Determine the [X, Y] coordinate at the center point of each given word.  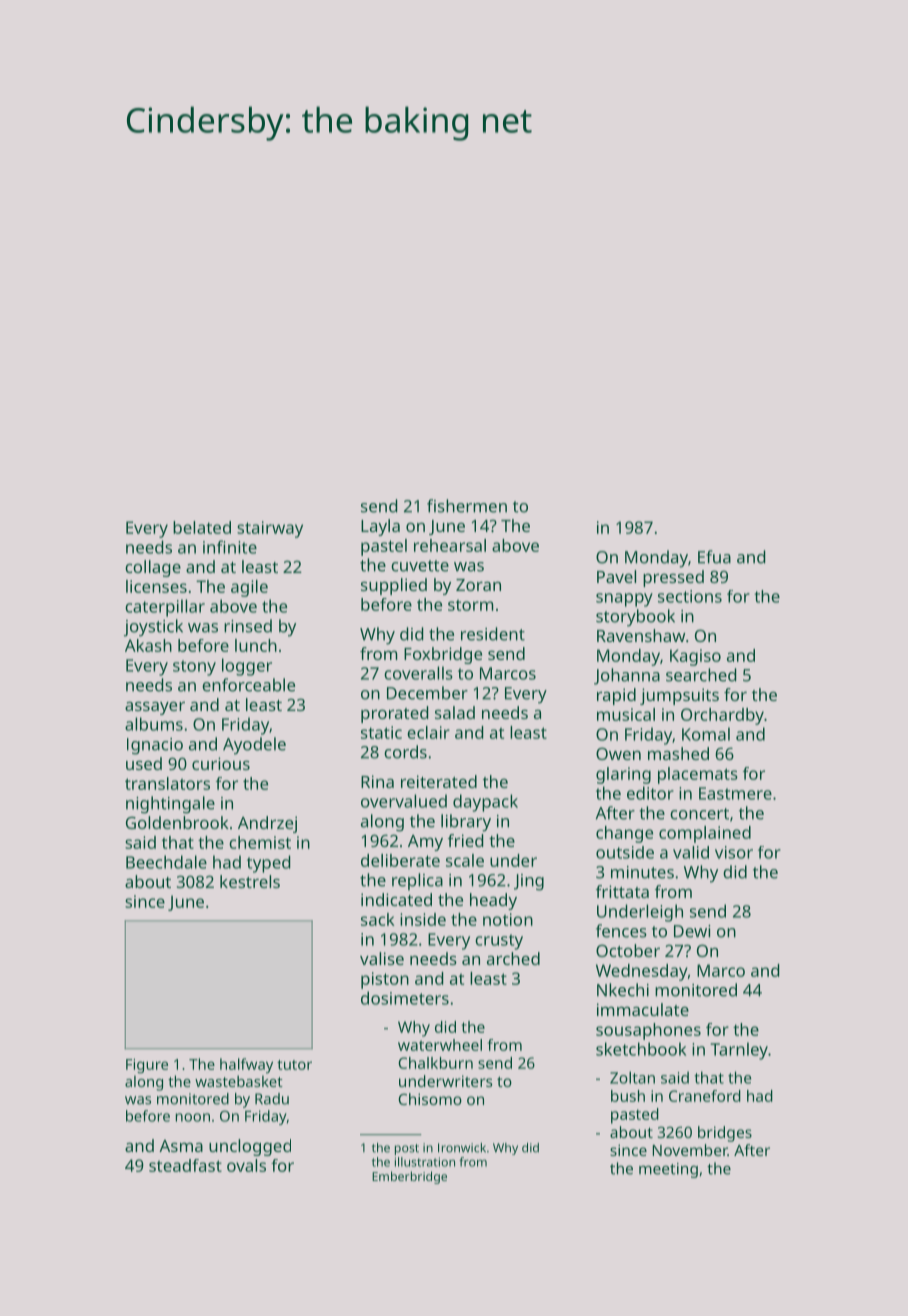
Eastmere [735, 793]
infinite [230, 547]
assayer [155, 708]
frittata [622, 891]
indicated [396, 899]
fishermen [467, 506]
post [407, 1149]
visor [734, 852]
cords [405, 752]
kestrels [250, 881]
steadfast [185, 1165]
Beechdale [166, 862]
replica [417, 882]
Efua [714, 557]
